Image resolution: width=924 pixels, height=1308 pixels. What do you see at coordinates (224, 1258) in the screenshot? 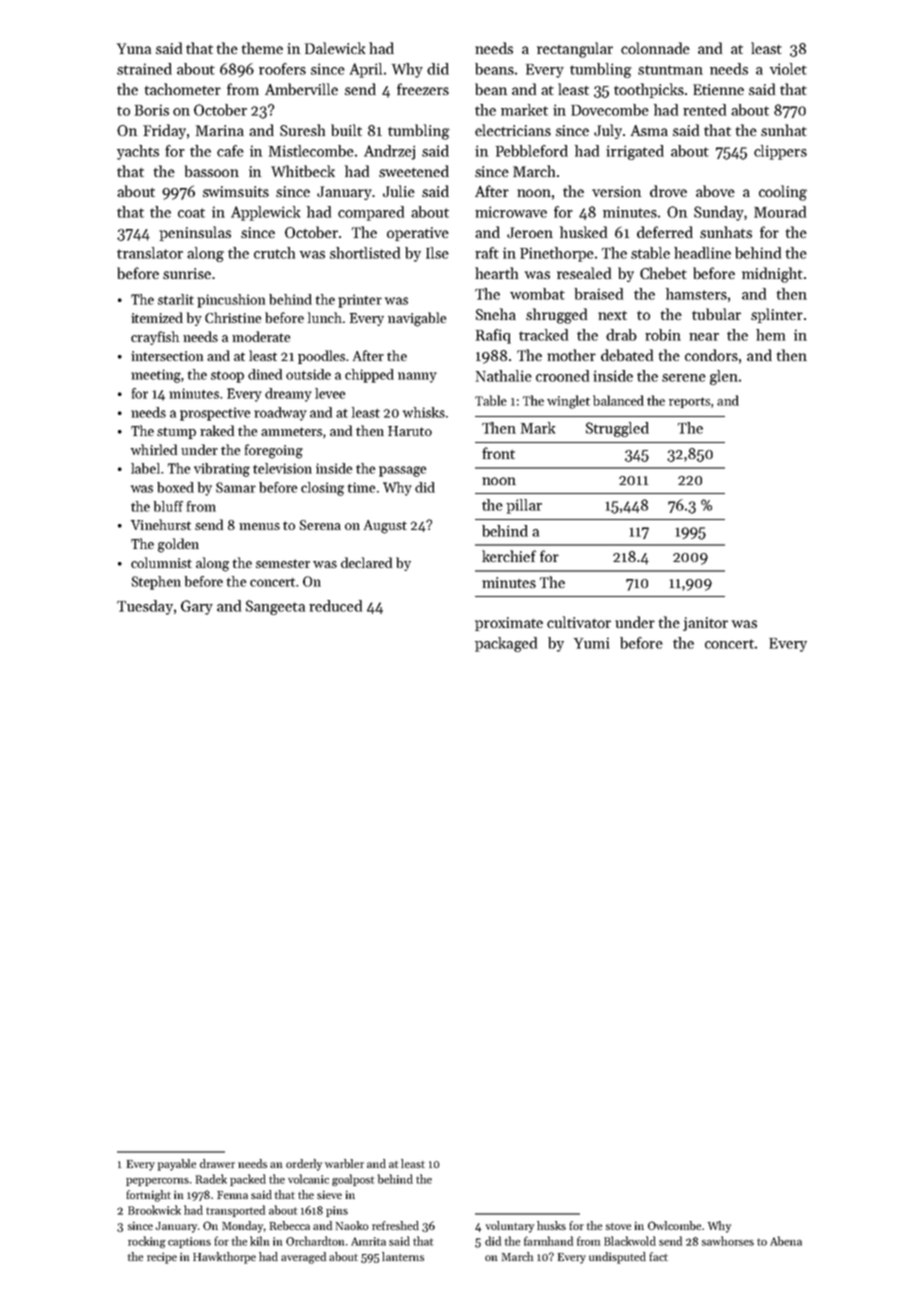
I see `Hawkthorpe` at bounding box center [224, 1258].
